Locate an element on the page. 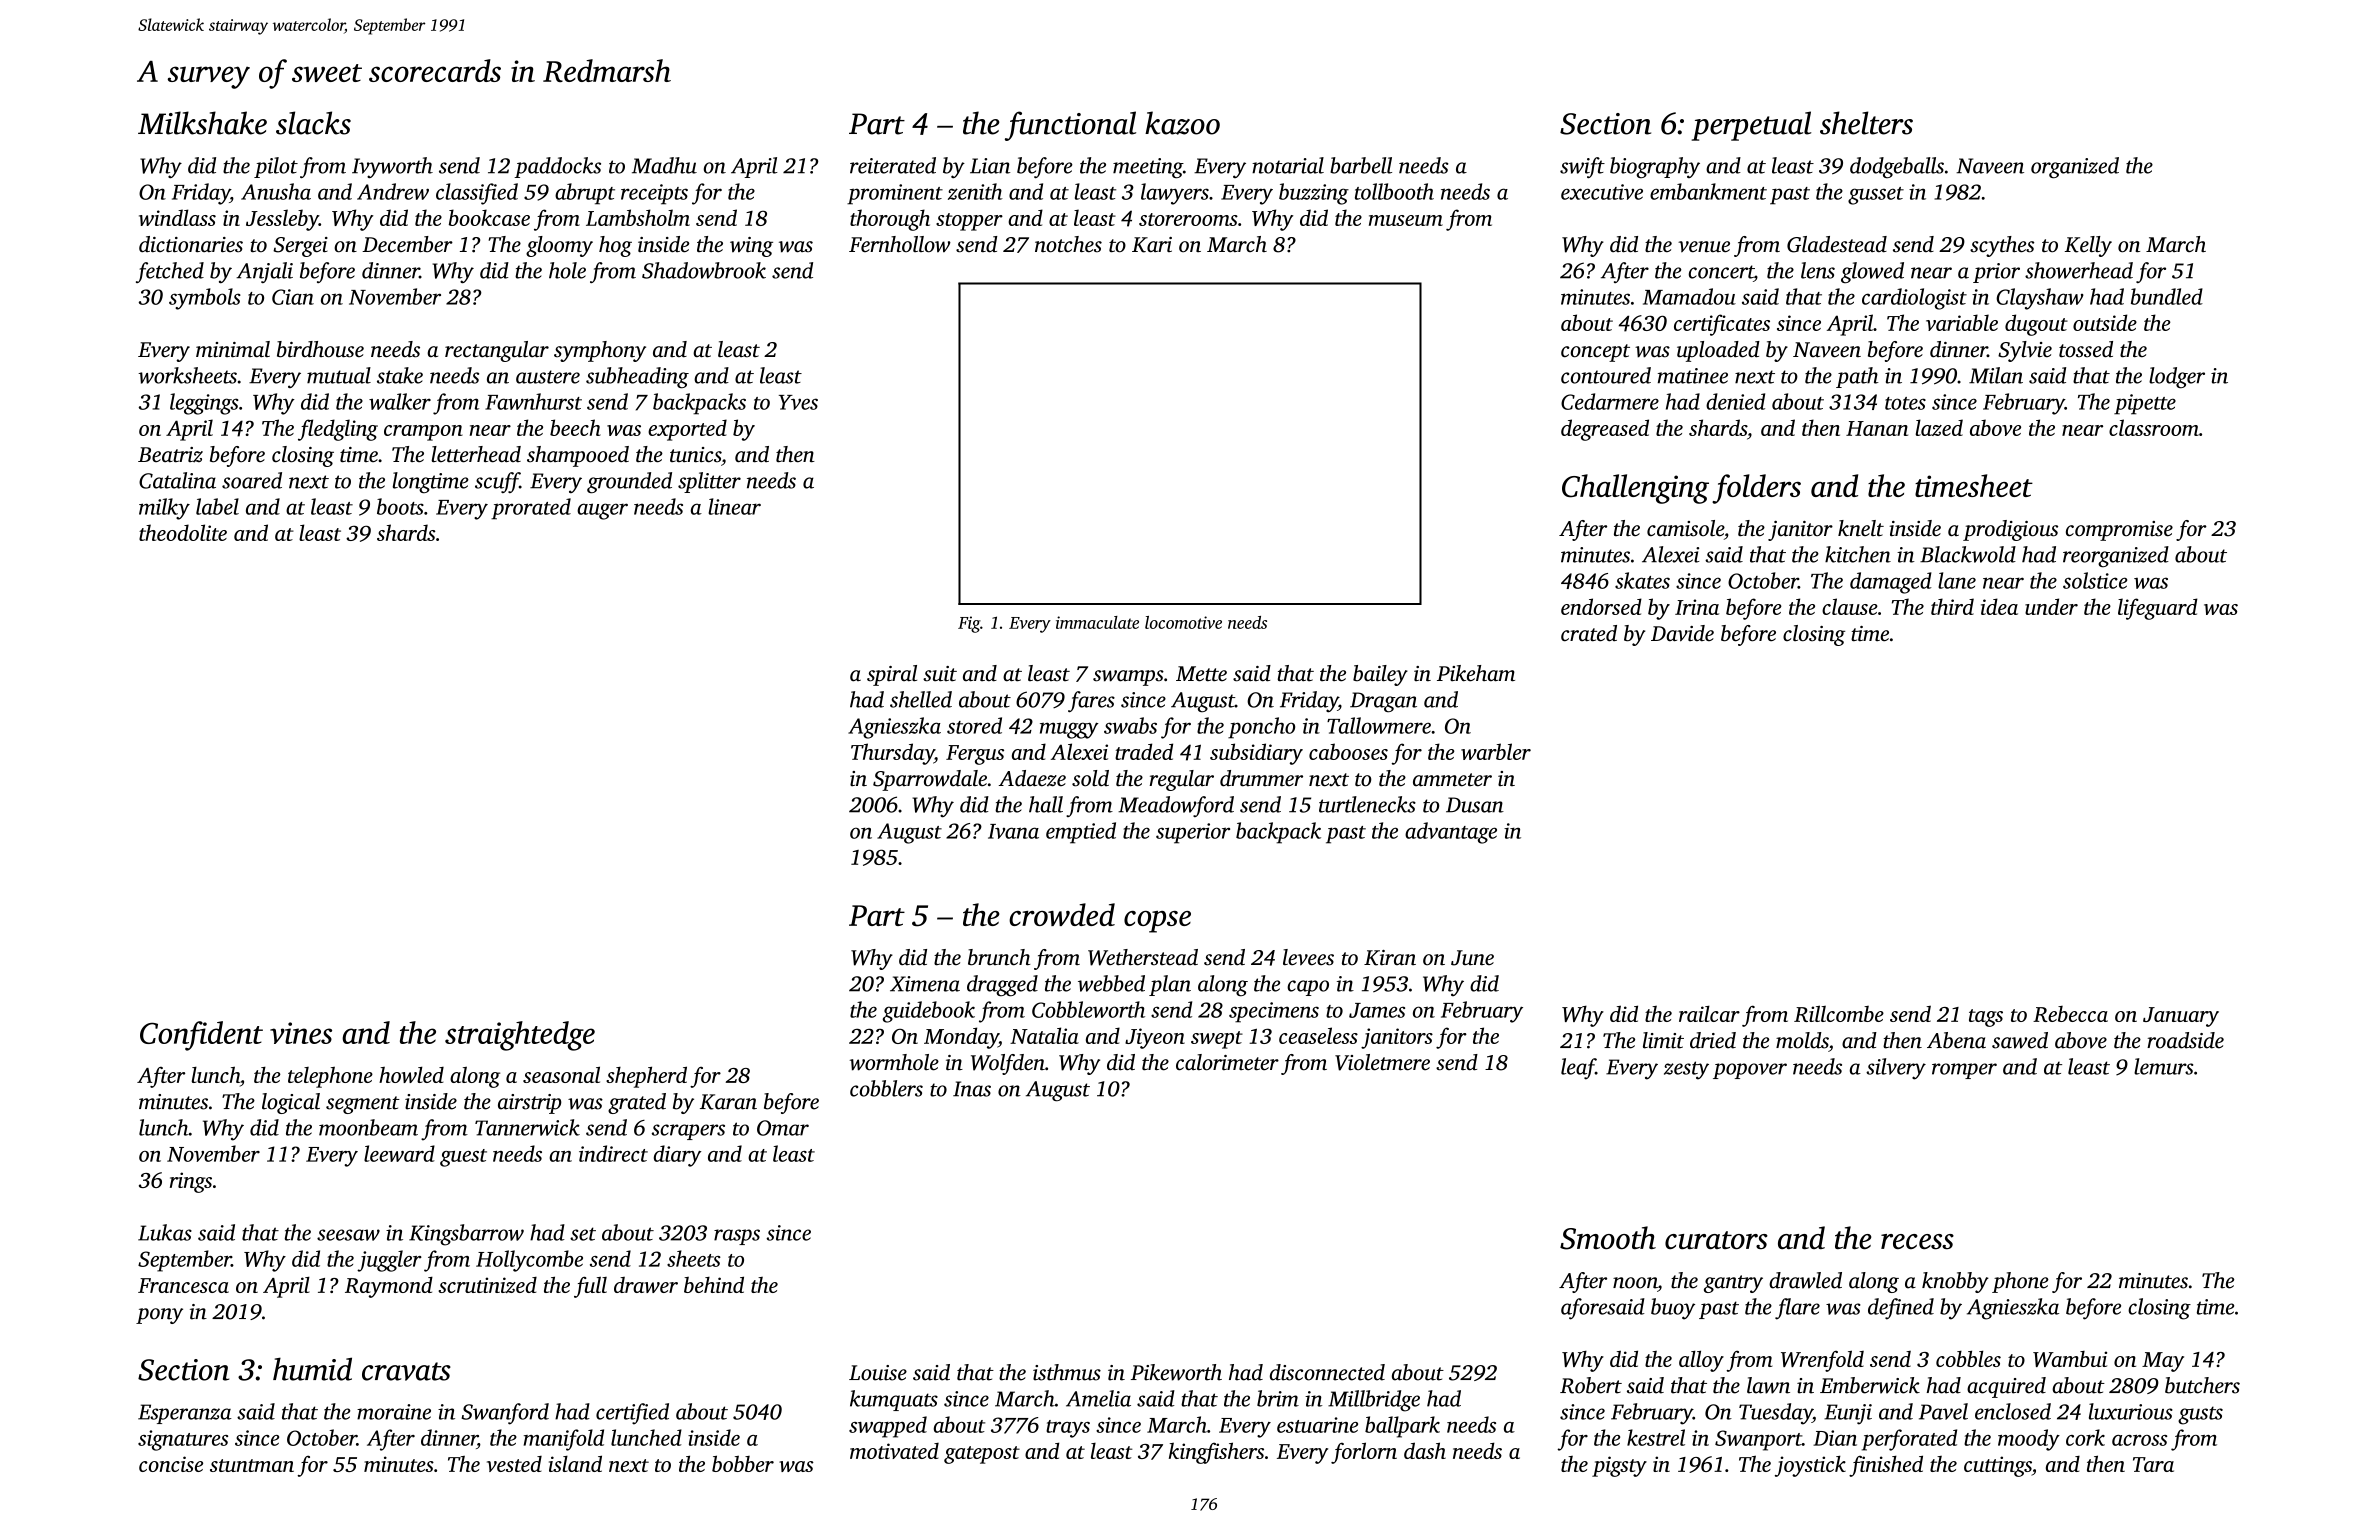 The image size is (2380, 1540). shelters is located at coordinates (1866, 123).
